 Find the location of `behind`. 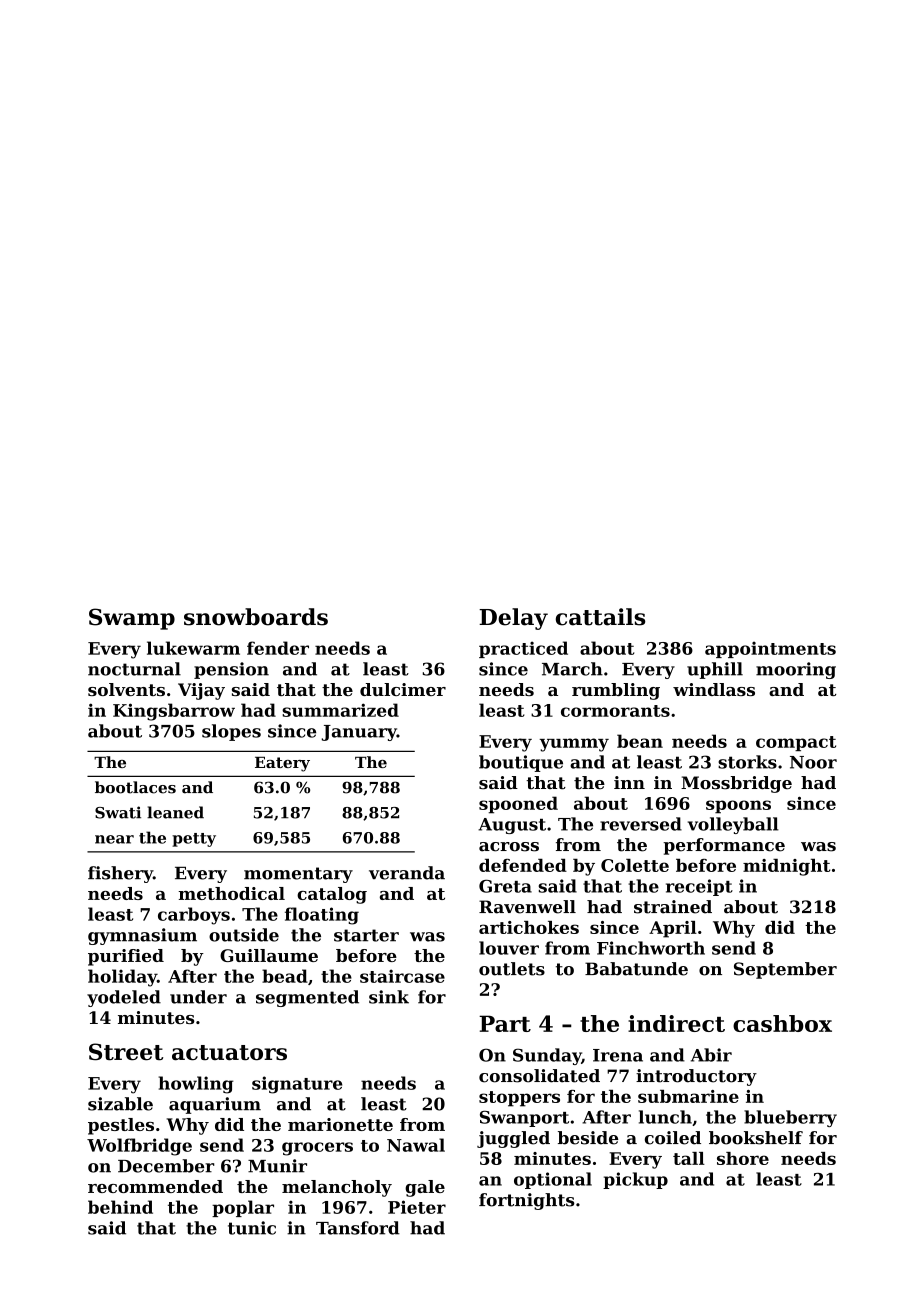

behind is located at coordinates (120, 1207).
